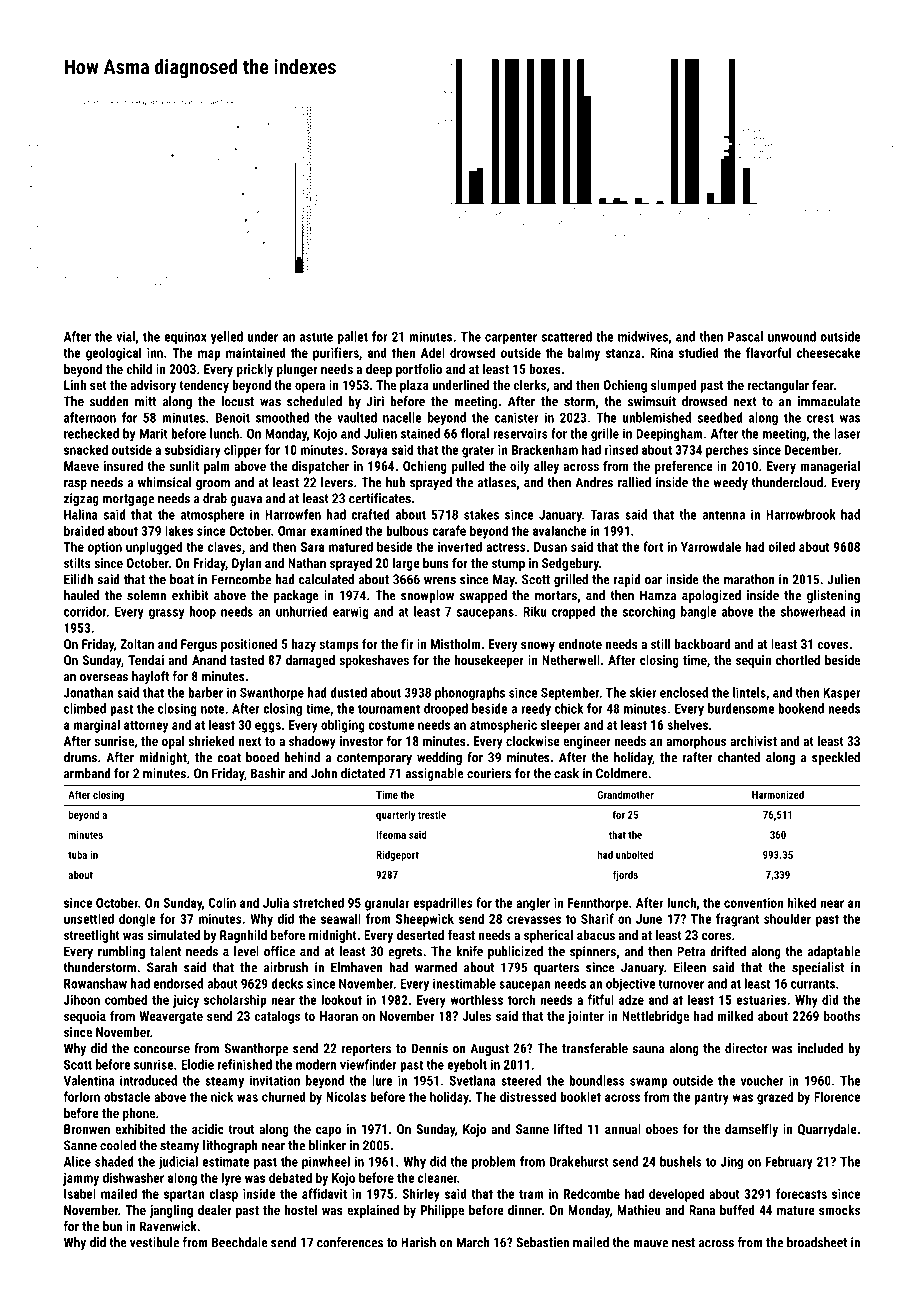  What do you see at coordinates (113, 354) in the document?
I see `geological` at bounding box center [113, 354].
